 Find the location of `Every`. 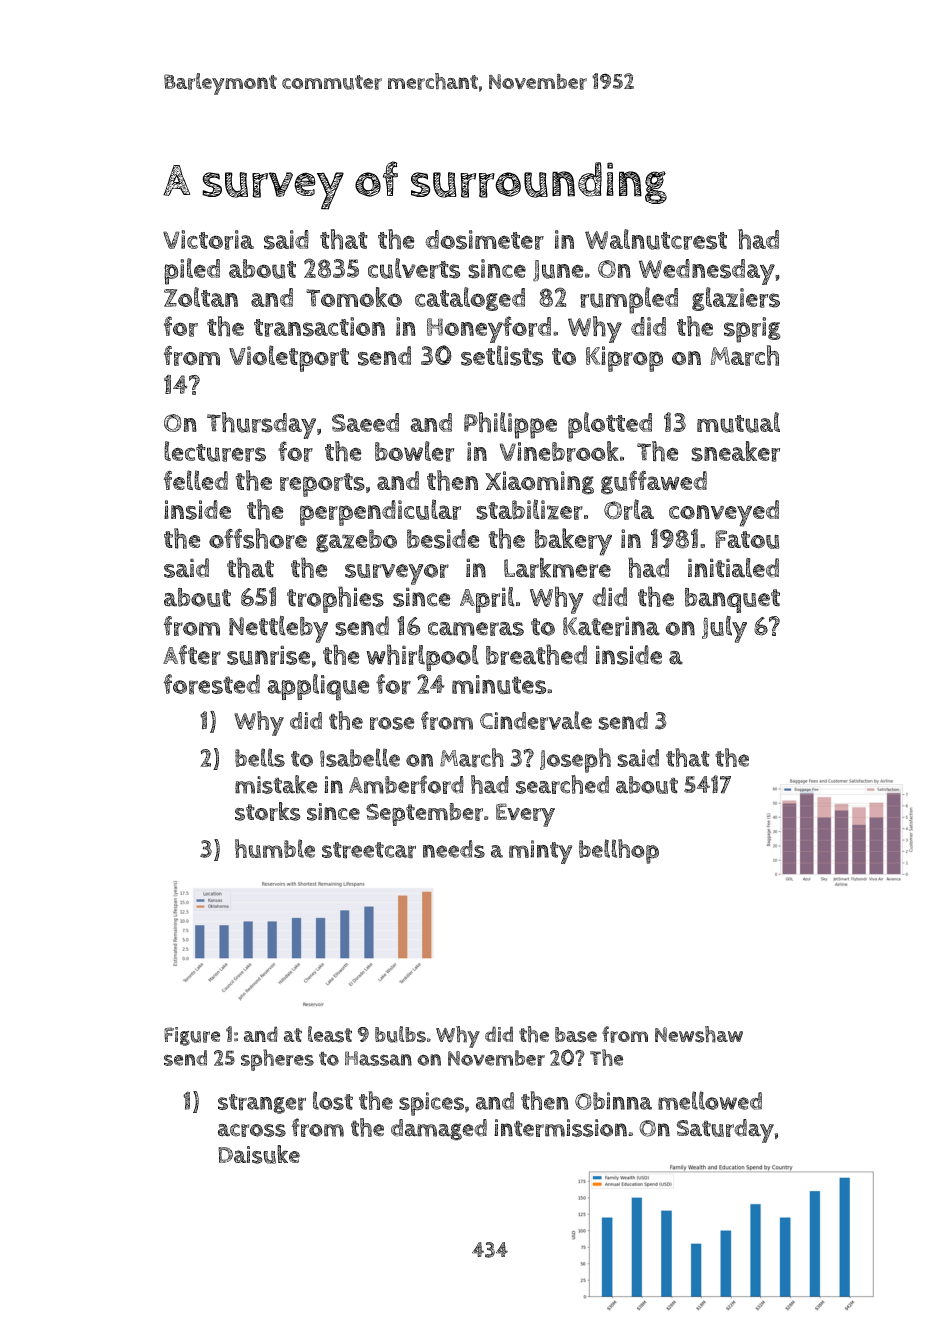

Every is located at coordinates (525, 815).
